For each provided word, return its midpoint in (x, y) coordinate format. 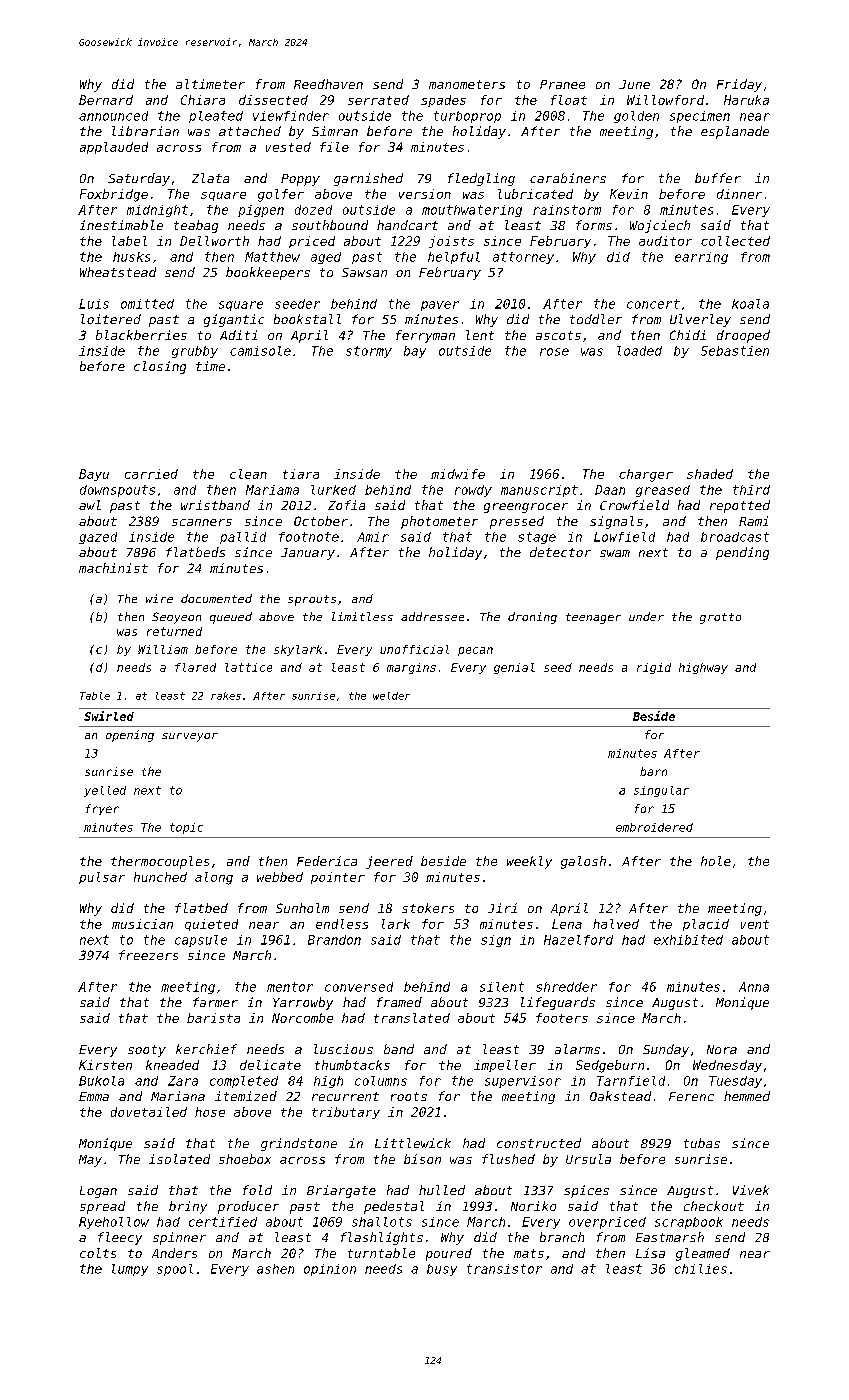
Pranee (562, 84)
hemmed (747, 1096)
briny (188, 1207)
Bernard (106, 100)
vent (755, 924)
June (634, 84)
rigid (654, 668)
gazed (98, 538)
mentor (290, 987)
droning (532, 618)
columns (381, 1081)
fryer (102, 809)
